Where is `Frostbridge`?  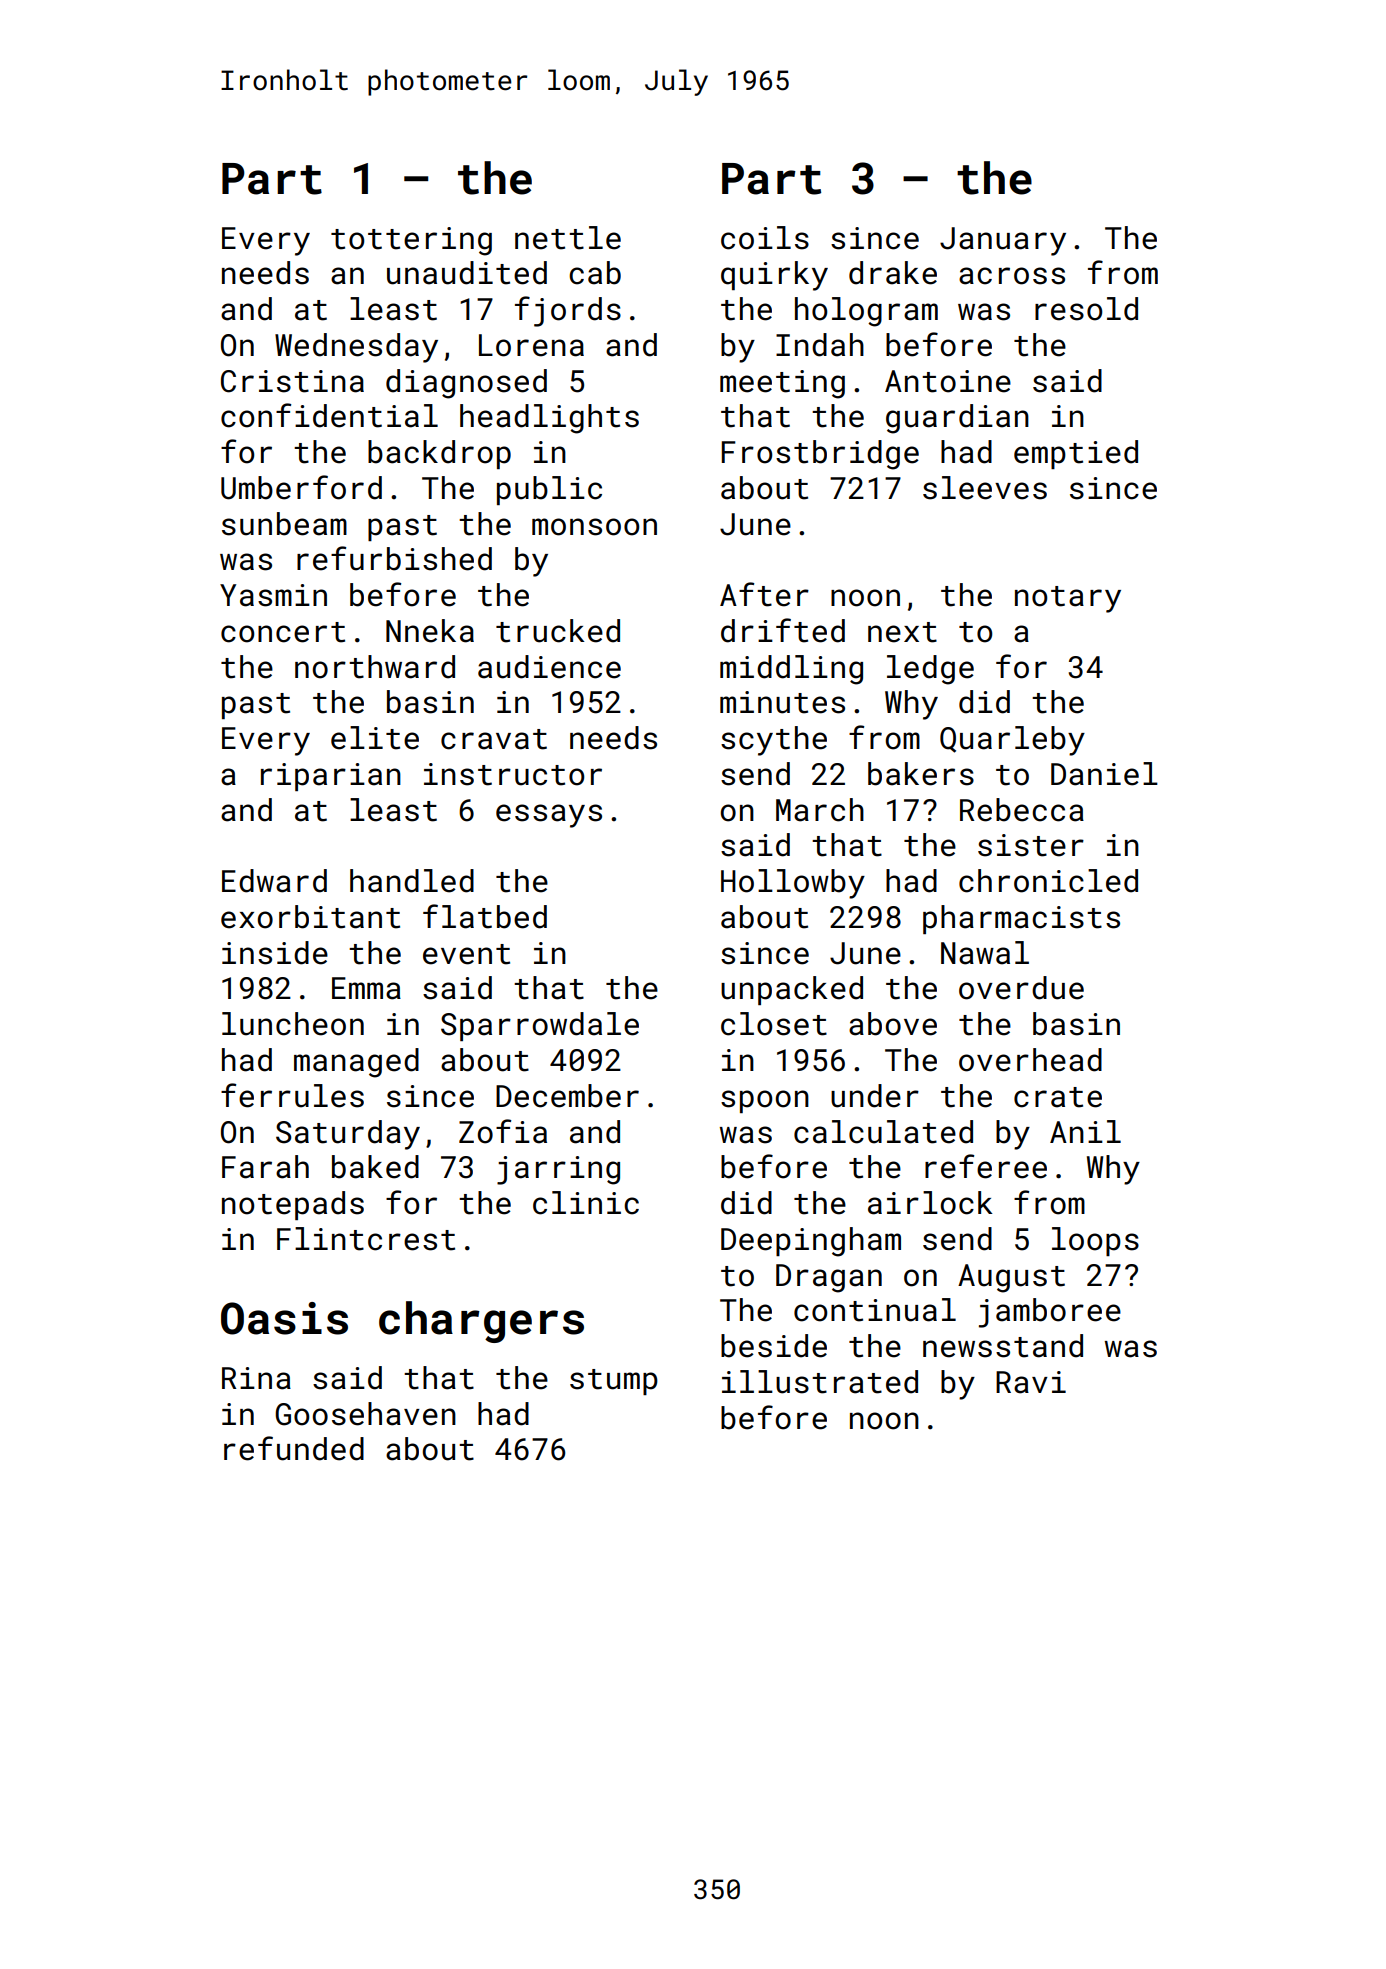
Frostbridge is located at coordinates (820, 455).
